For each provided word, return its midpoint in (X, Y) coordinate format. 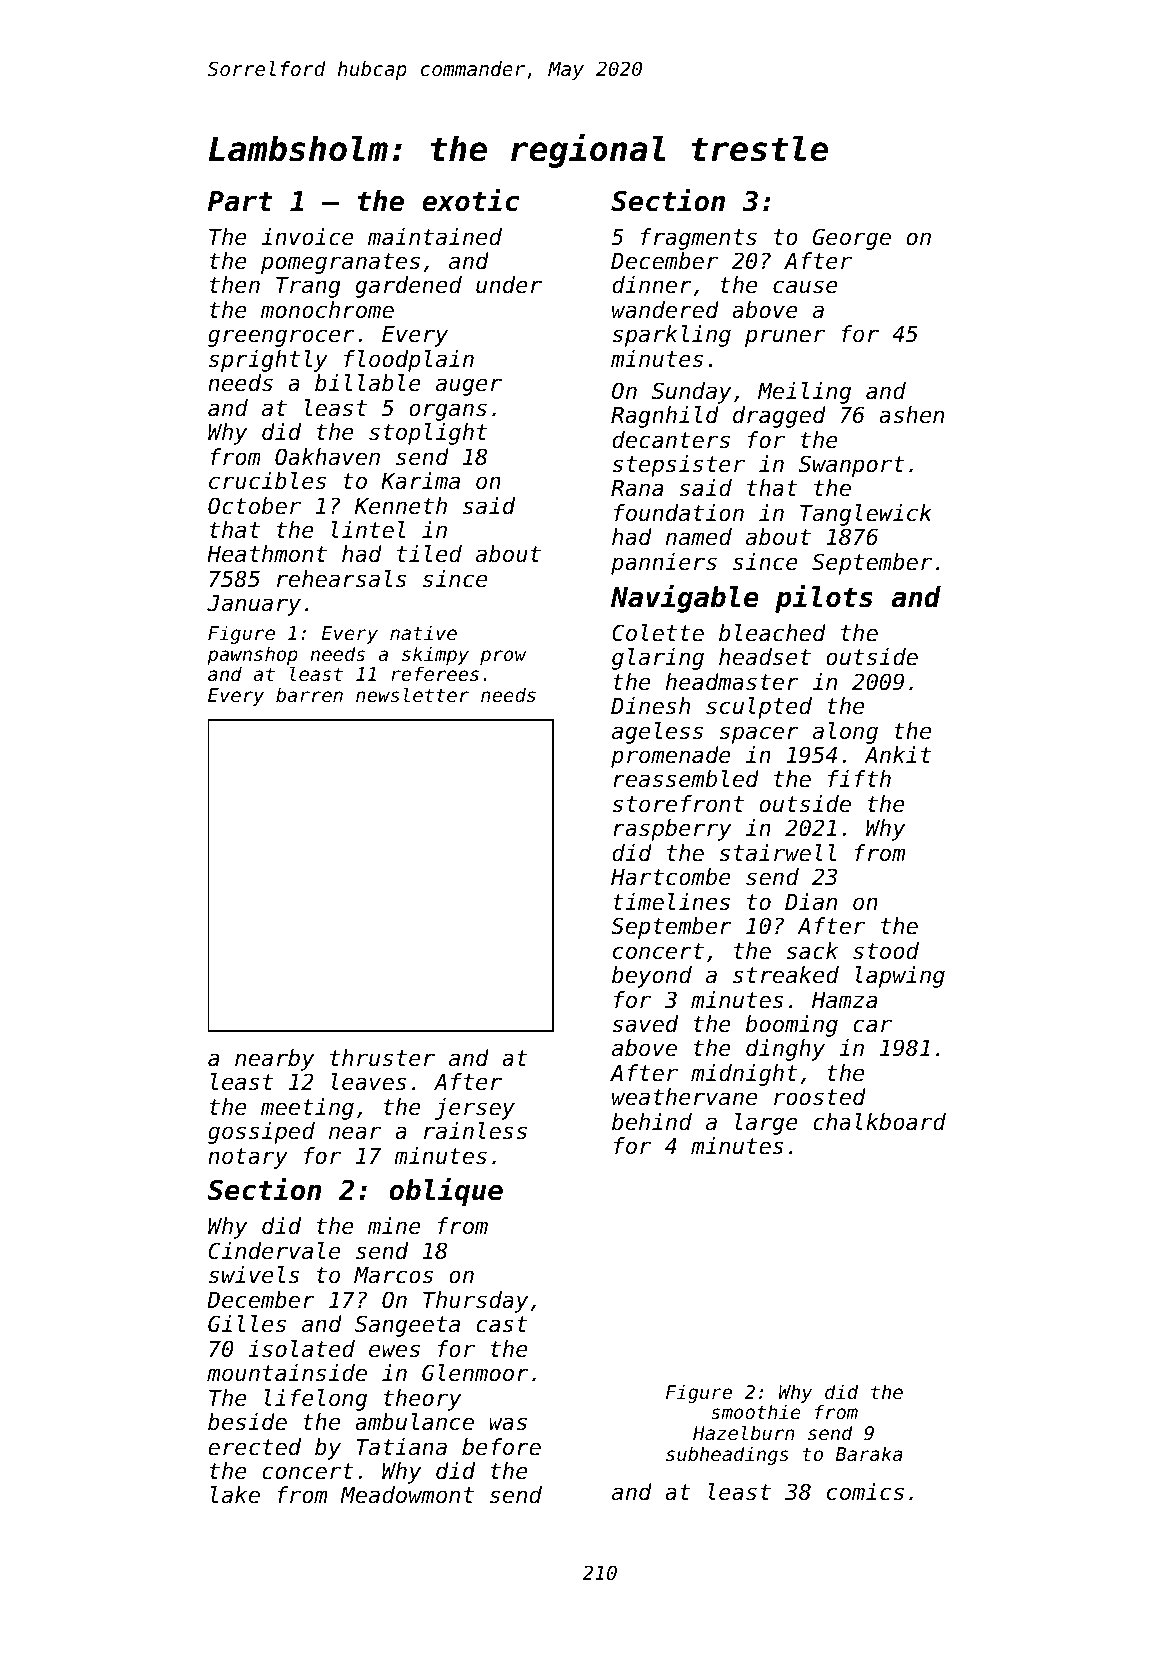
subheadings (727, 1455)
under (509, 285)
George (852, 239)
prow (503, 657)
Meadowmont (407, 1495)
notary (248, 1158)
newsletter (412, 694)
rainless (475, 1131)
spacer (759, 735)
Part (240, 201)
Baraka (869, 1453)
